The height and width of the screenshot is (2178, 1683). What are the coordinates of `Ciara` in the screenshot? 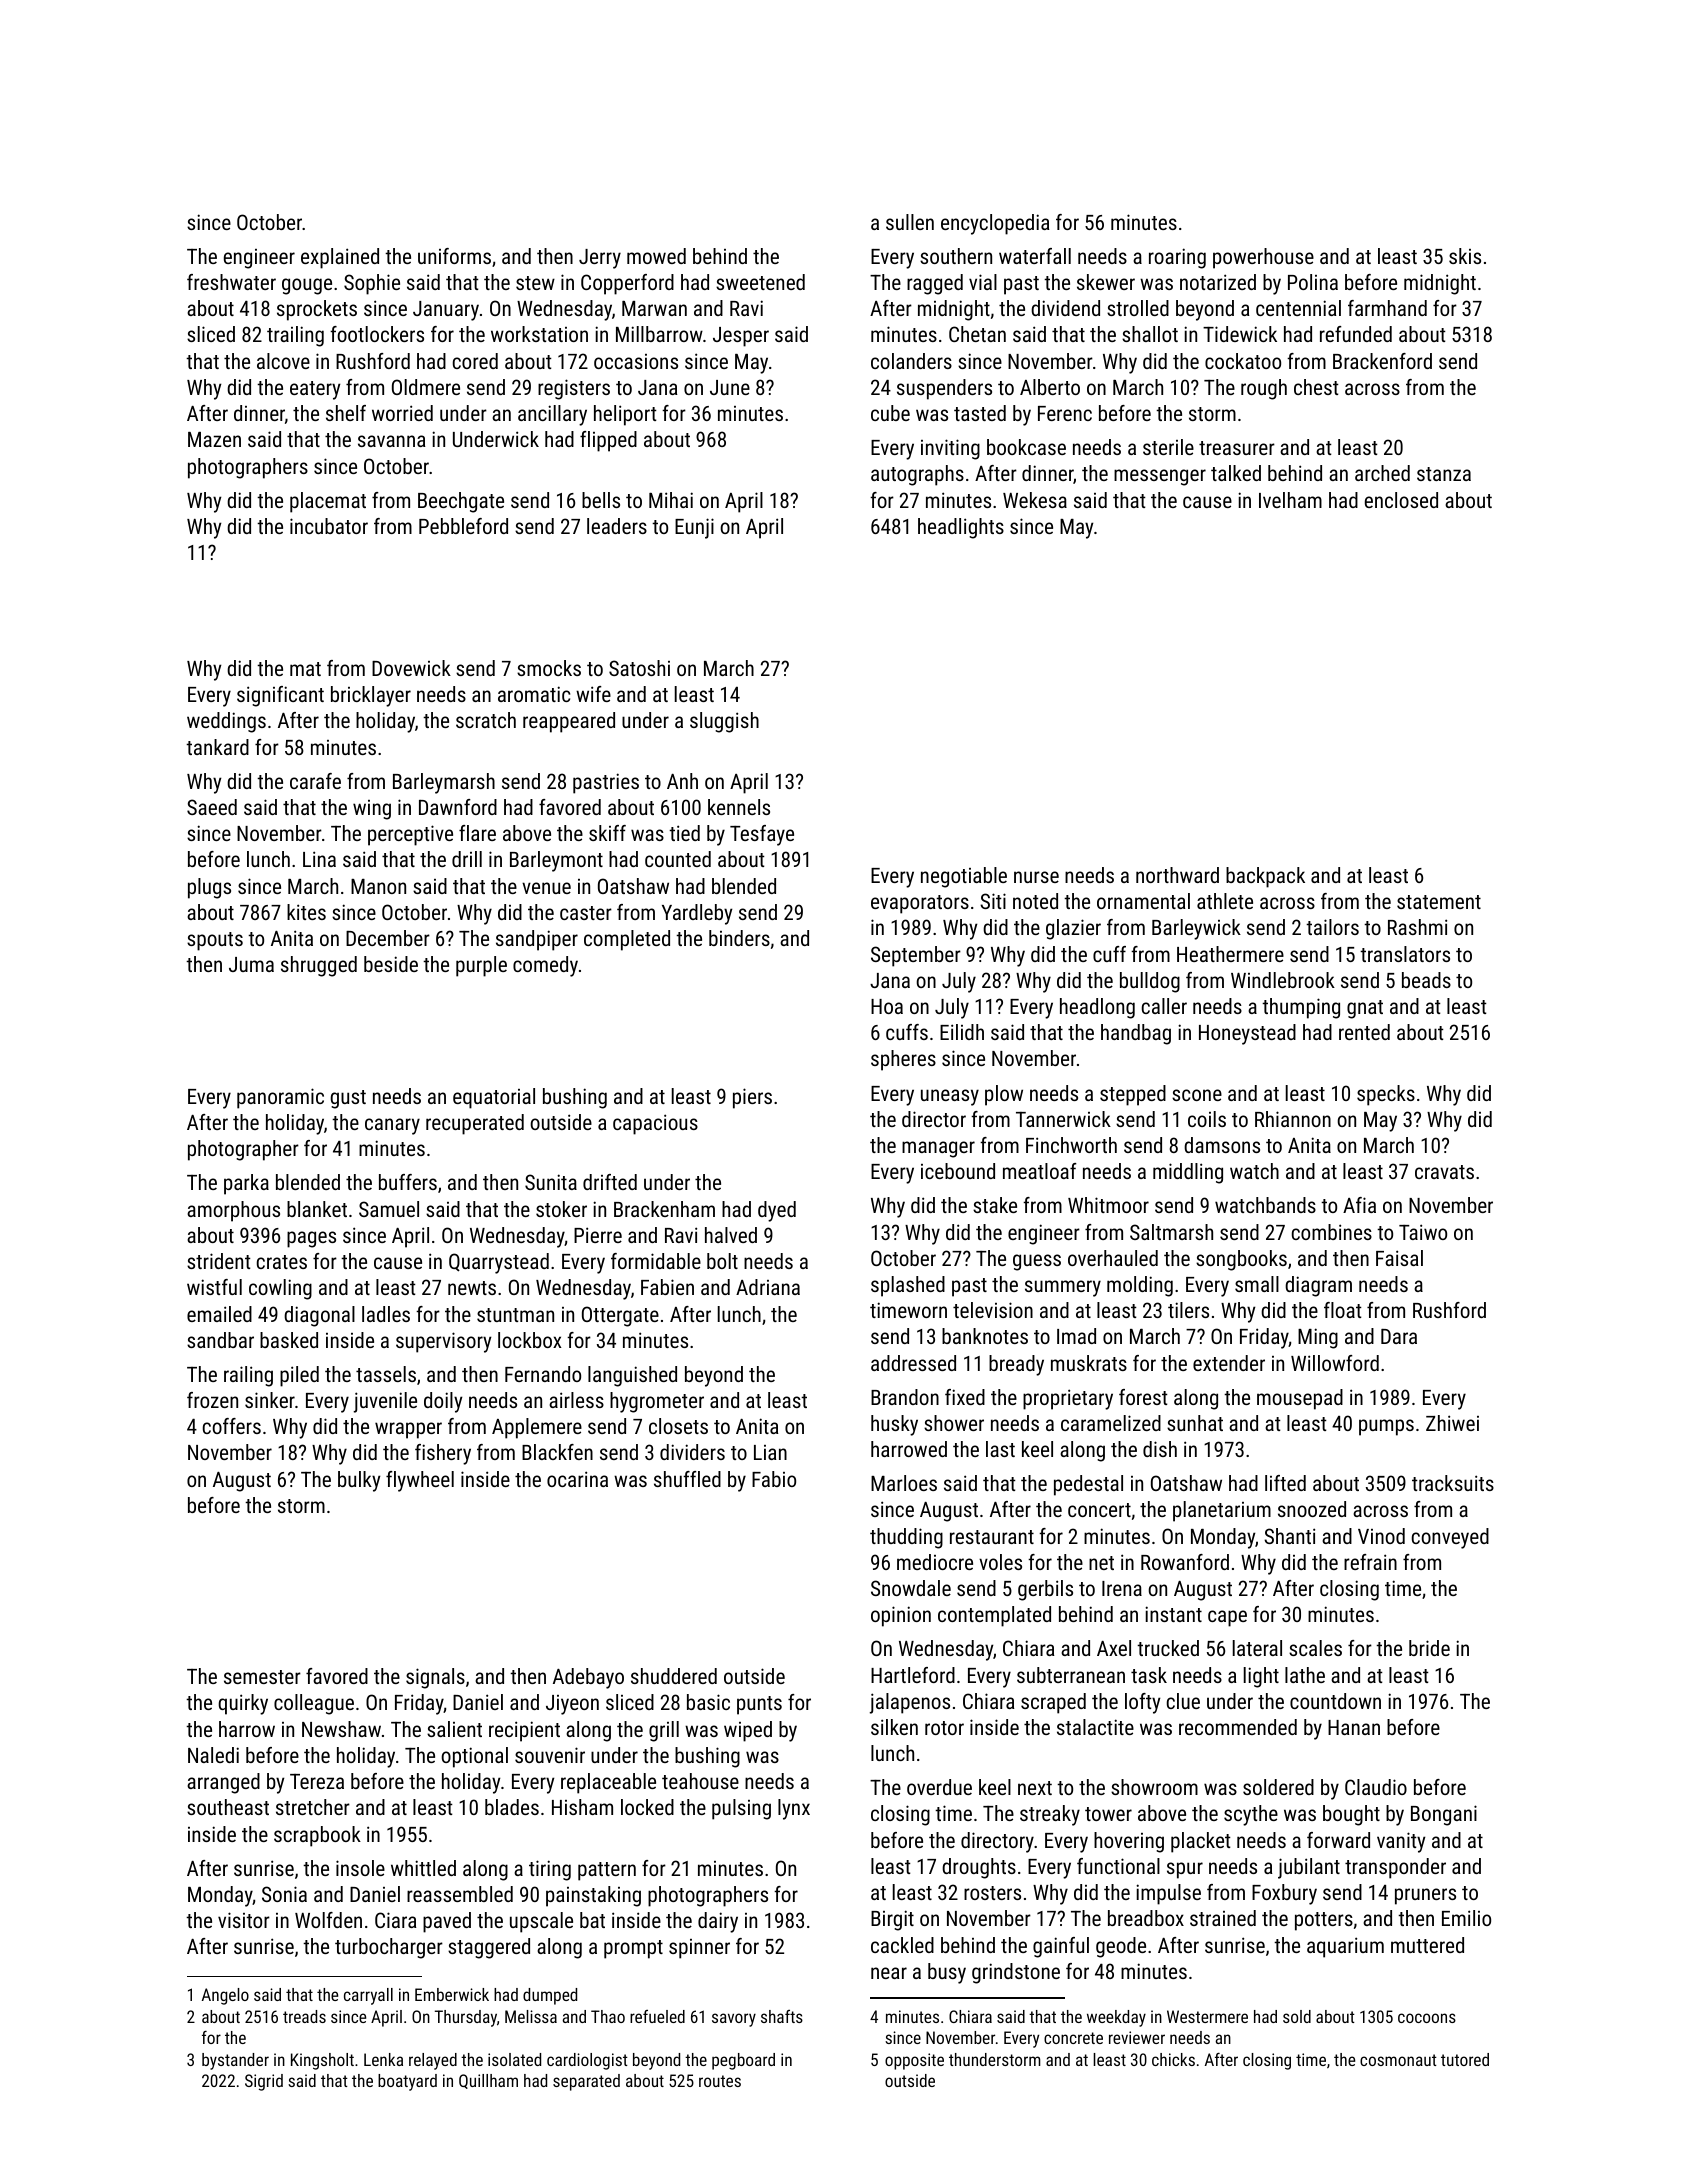 It's located at (395, 1920).
